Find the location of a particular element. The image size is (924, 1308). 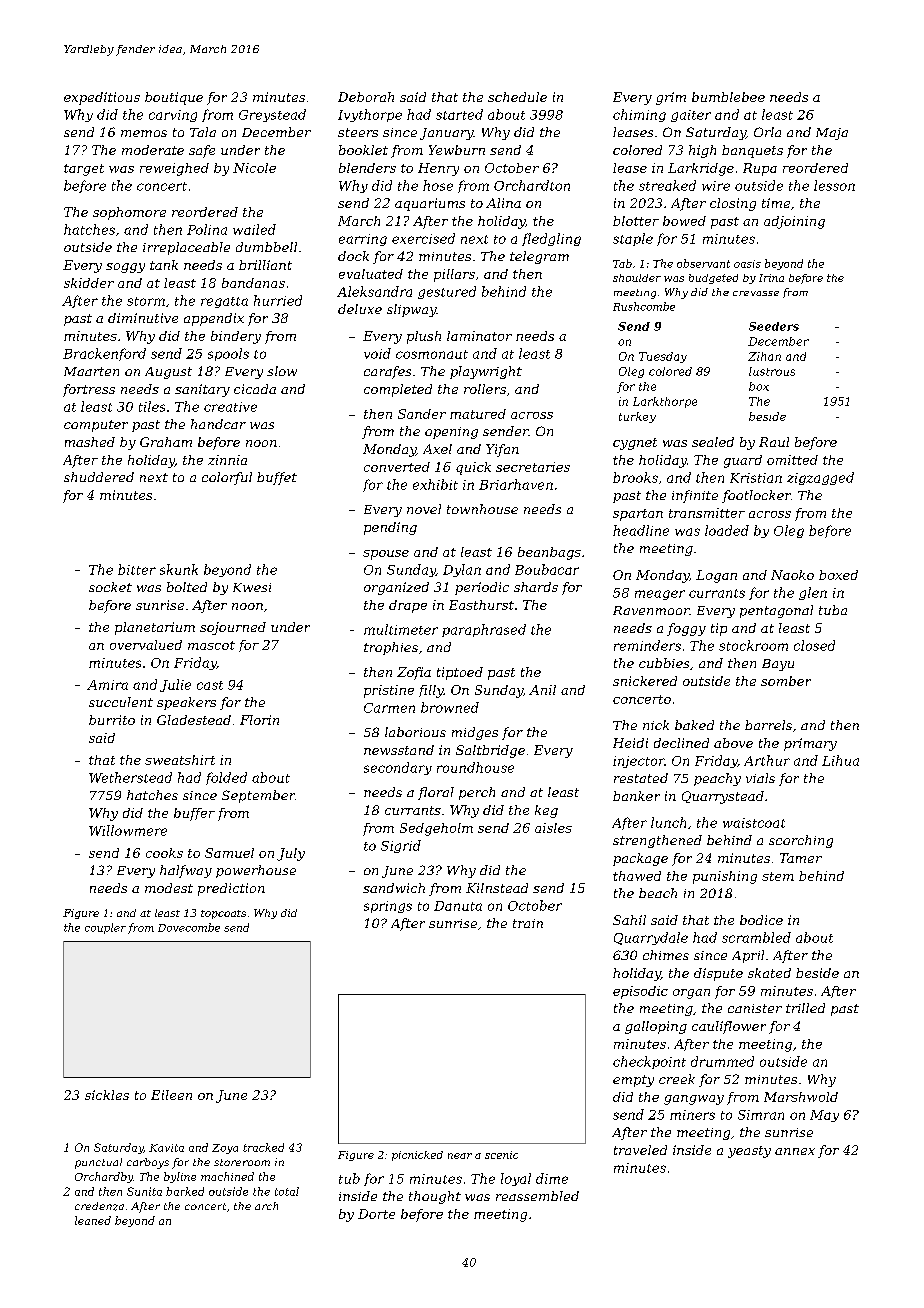

sickles is located at coordinates (107, 1095).
